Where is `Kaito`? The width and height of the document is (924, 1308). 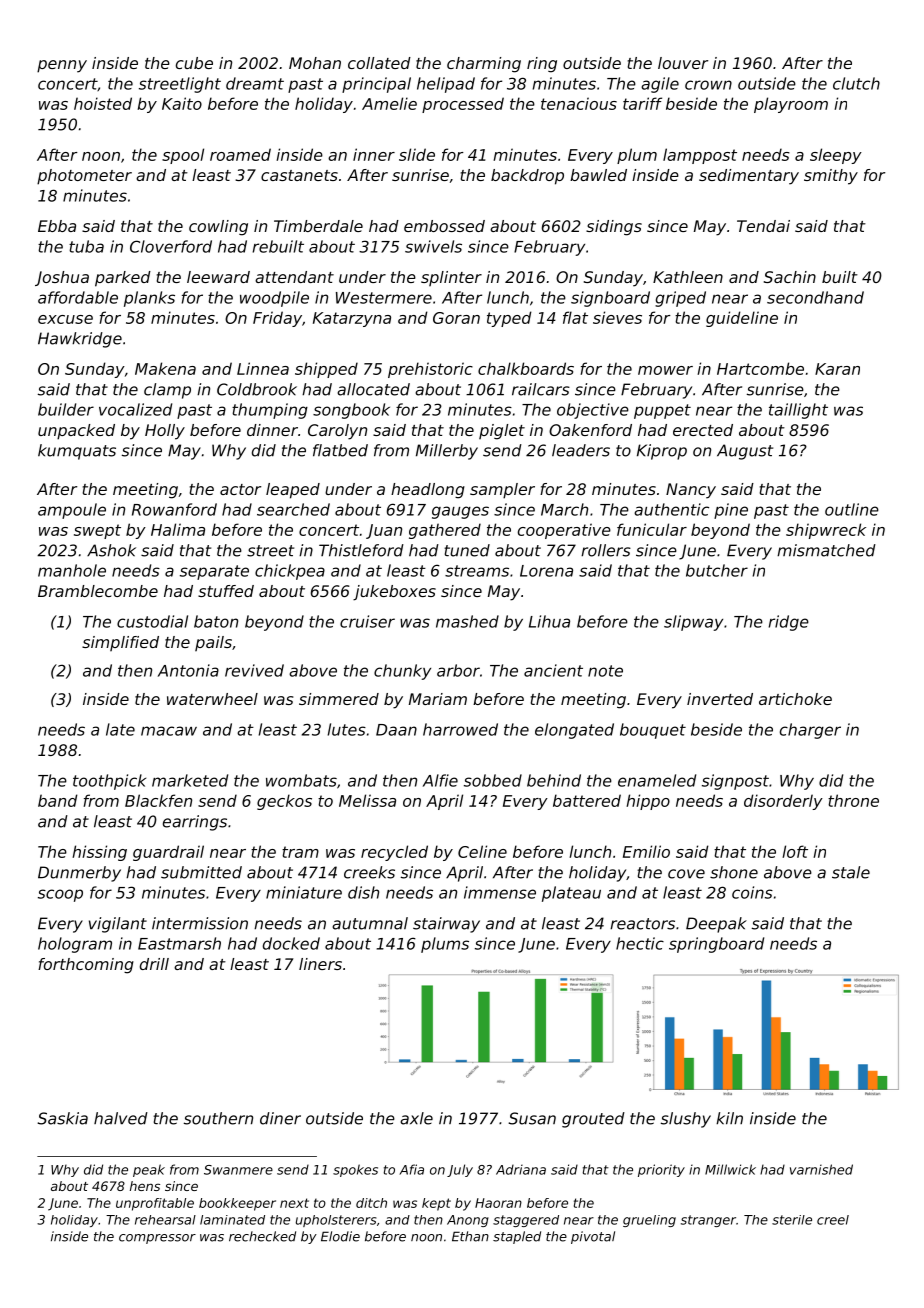
Kaito is located at coordinates (182, 103).
